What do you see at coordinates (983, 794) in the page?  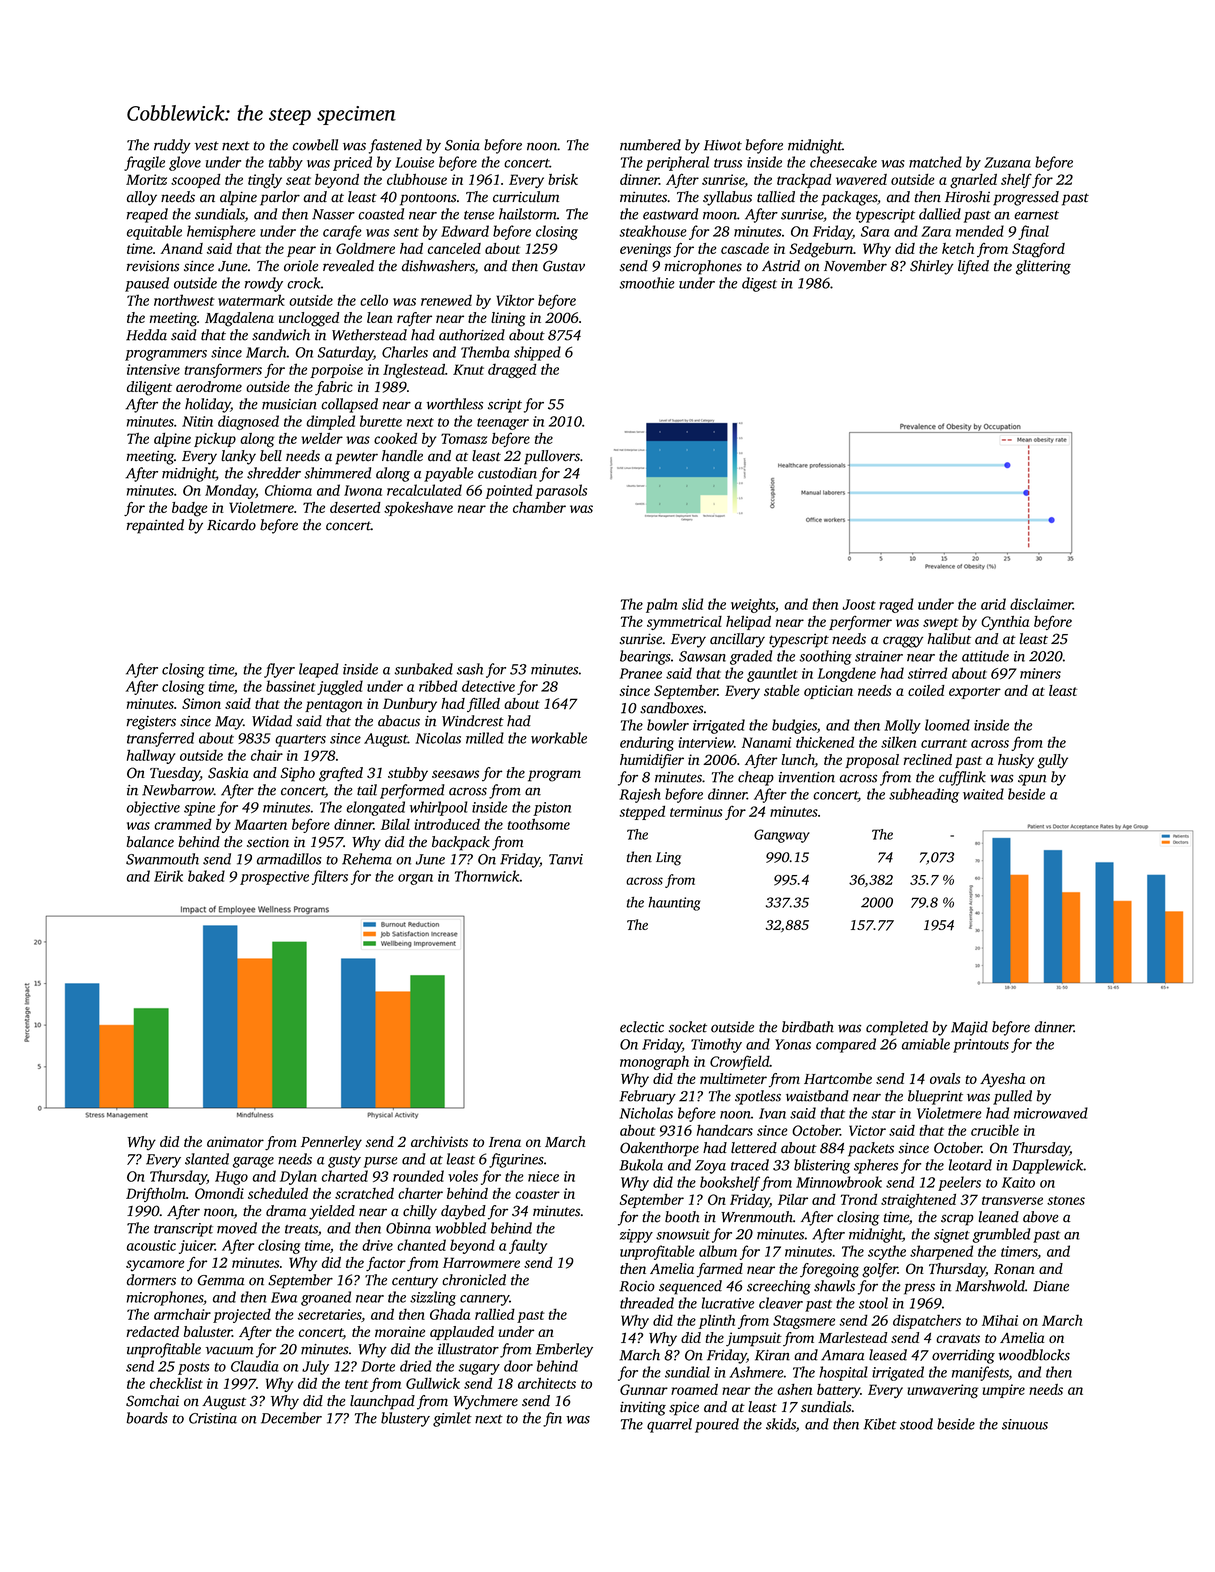 I see `waited` at bounding box center [983, 794].
